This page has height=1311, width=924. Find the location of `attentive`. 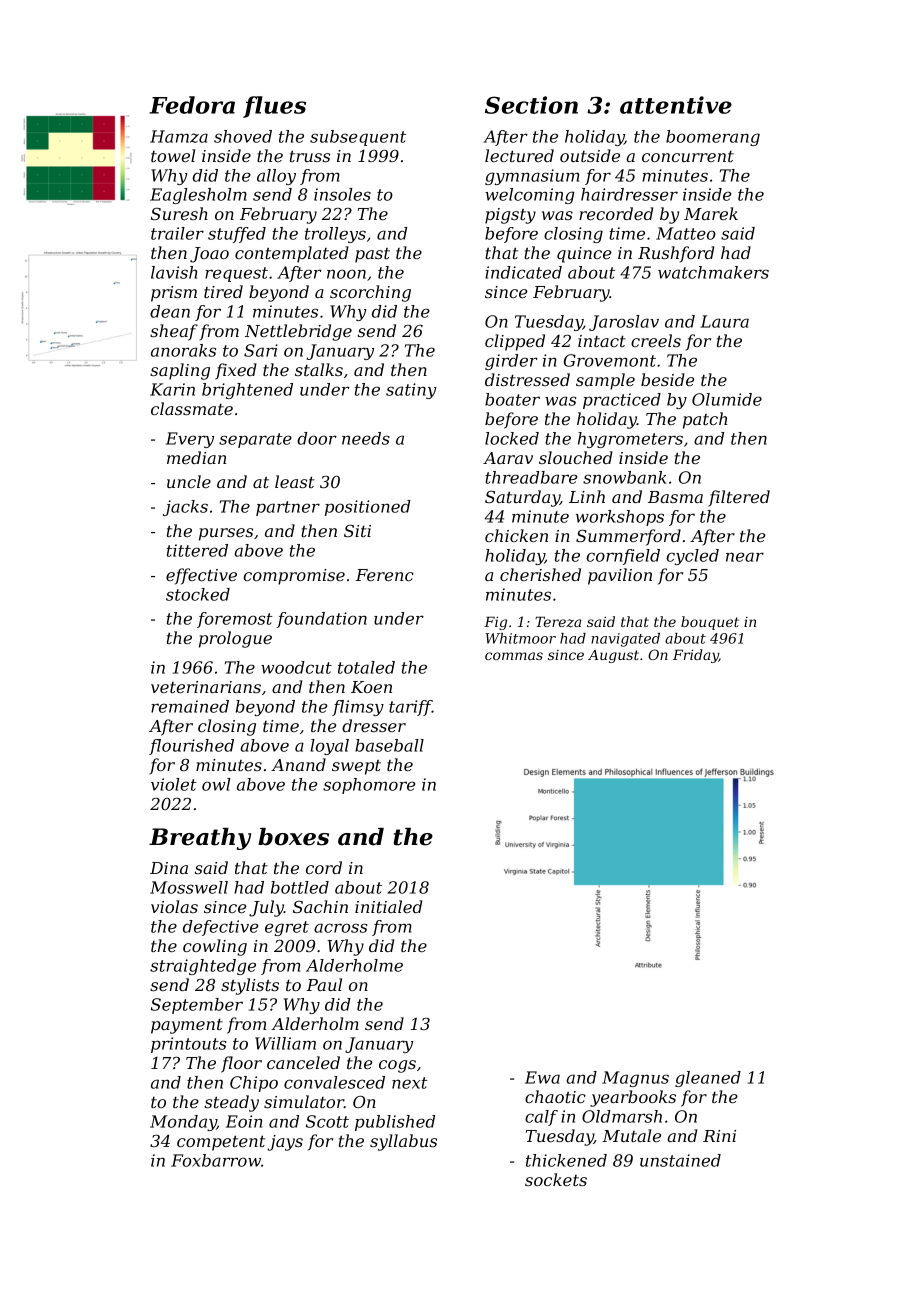

attentive is located at coordinates (676, 105).
